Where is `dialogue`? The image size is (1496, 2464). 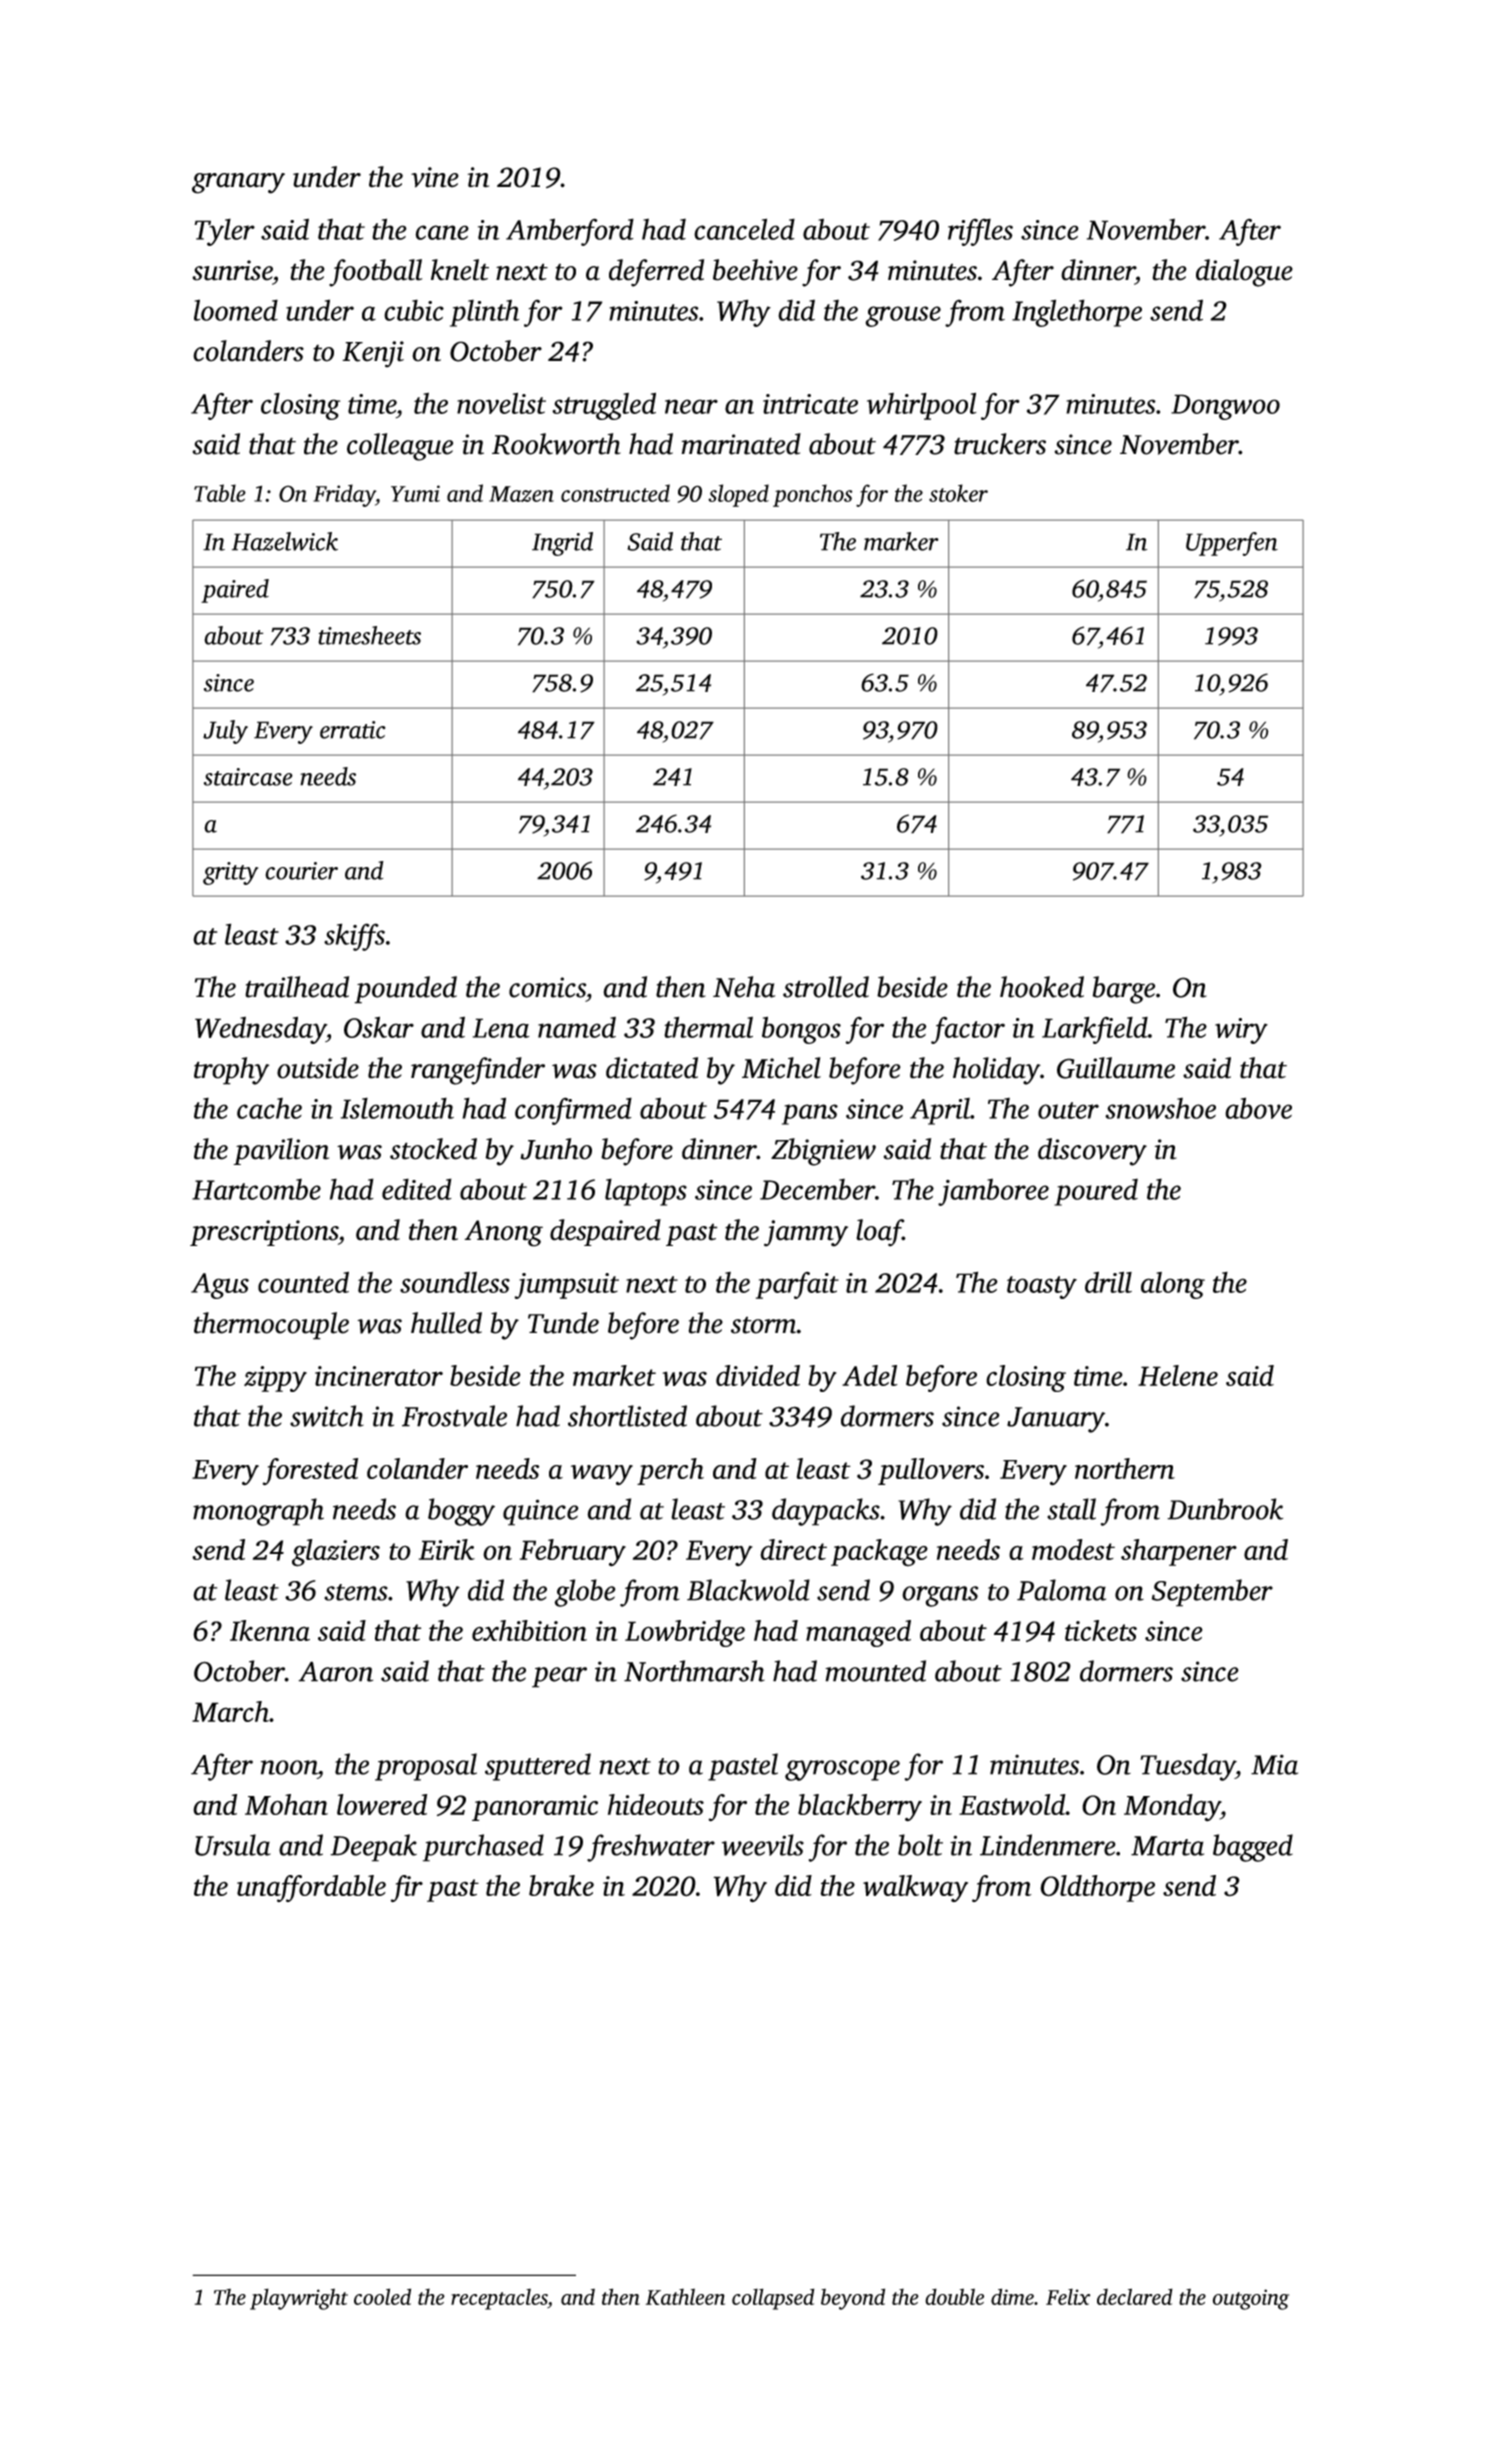
dialogue is located at coordinates (1244, 273).
